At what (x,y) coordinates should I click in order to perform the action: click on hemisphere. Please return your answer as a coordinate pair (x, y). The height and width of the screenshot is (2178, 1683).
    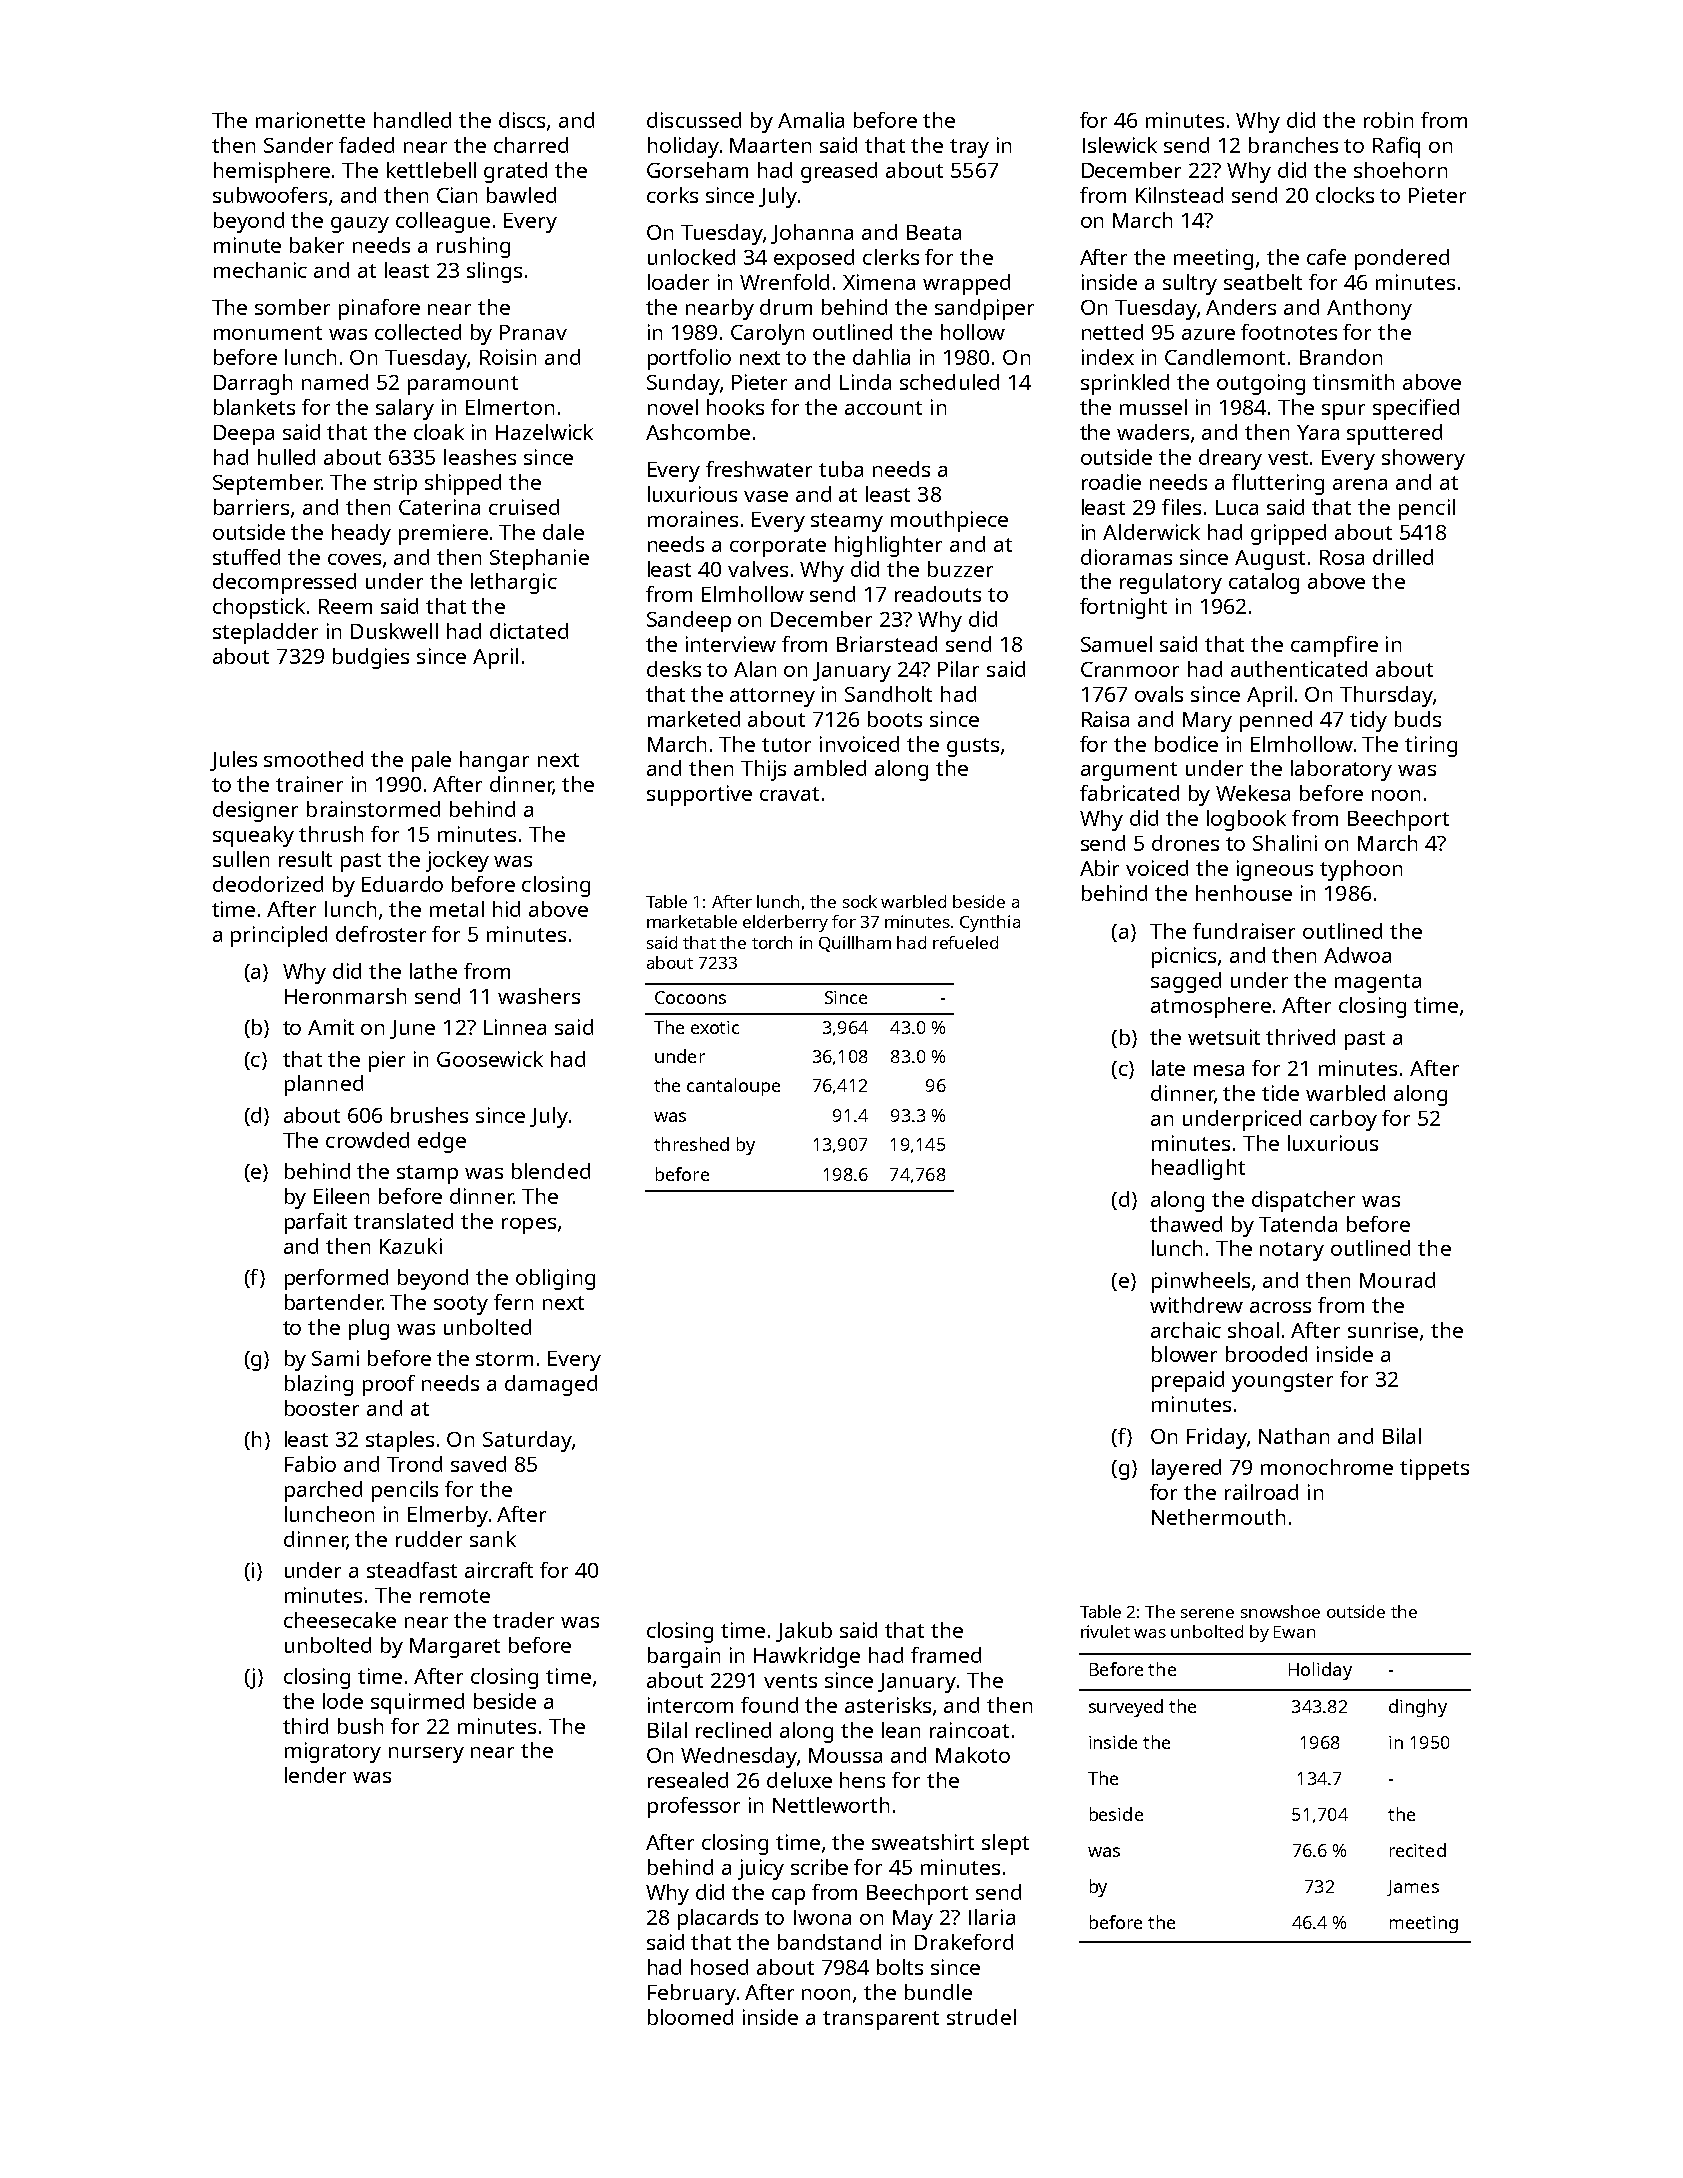
    Looking at the image, I should click on (272, 172).
